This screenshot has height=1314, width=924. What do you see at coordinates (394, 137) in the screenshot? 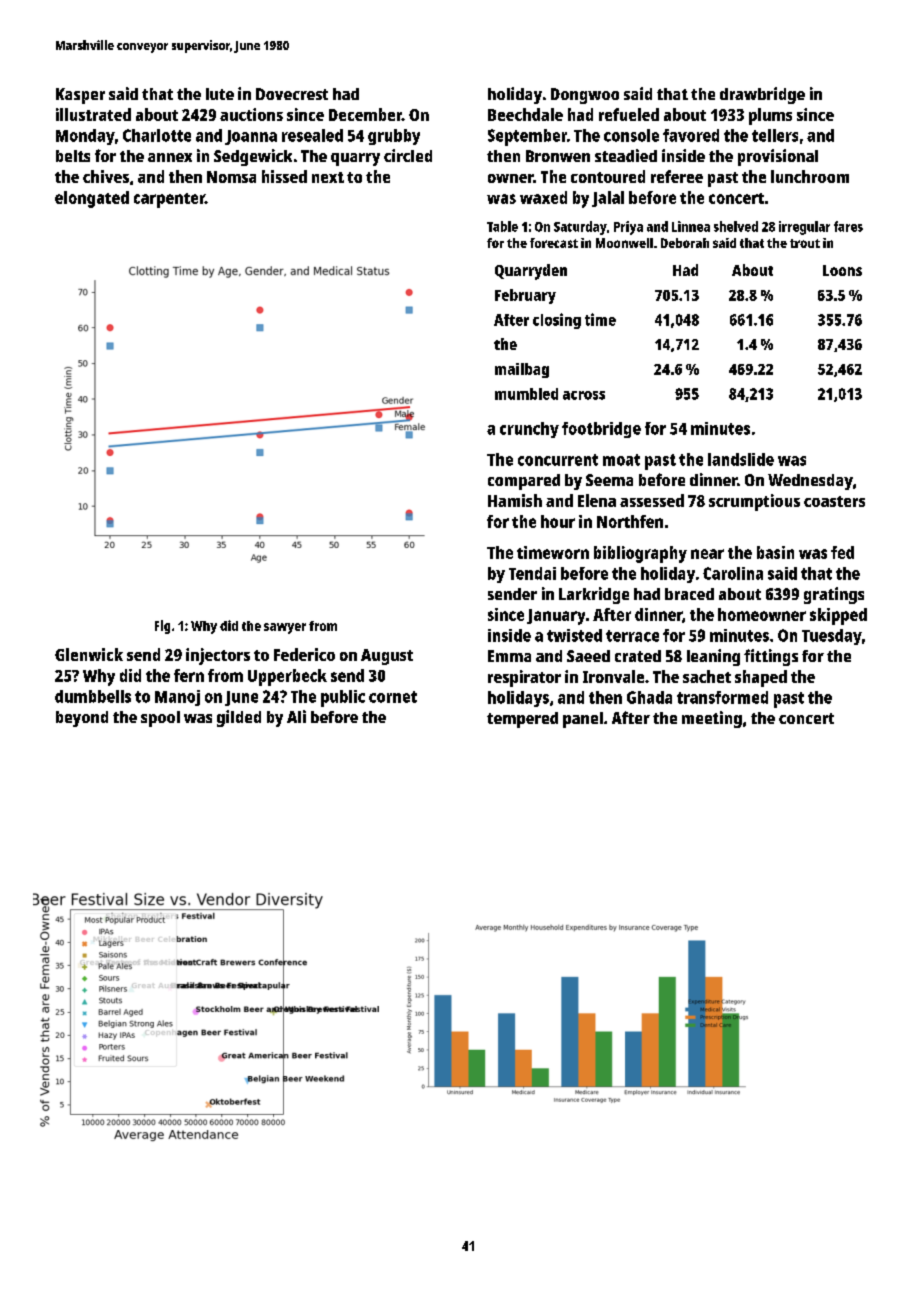
I see `grubby` at bounding box center [394, 137].
